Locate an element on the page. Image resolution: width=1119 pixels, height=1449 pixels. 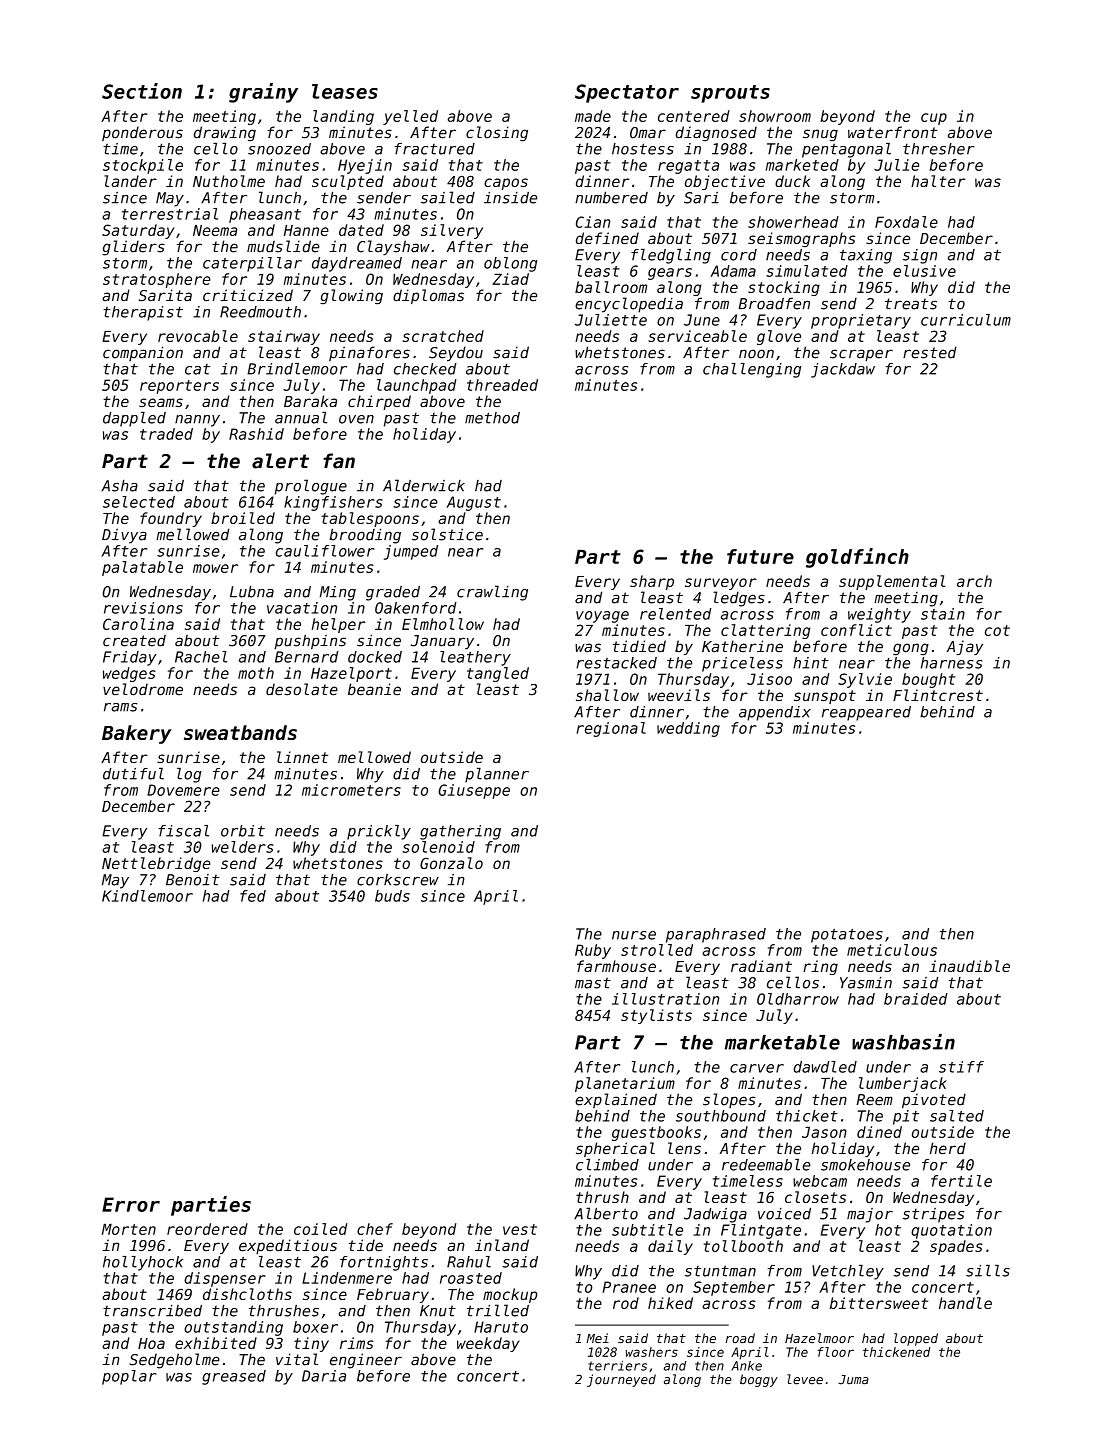
greased is located at coordinates (234, 1377).
